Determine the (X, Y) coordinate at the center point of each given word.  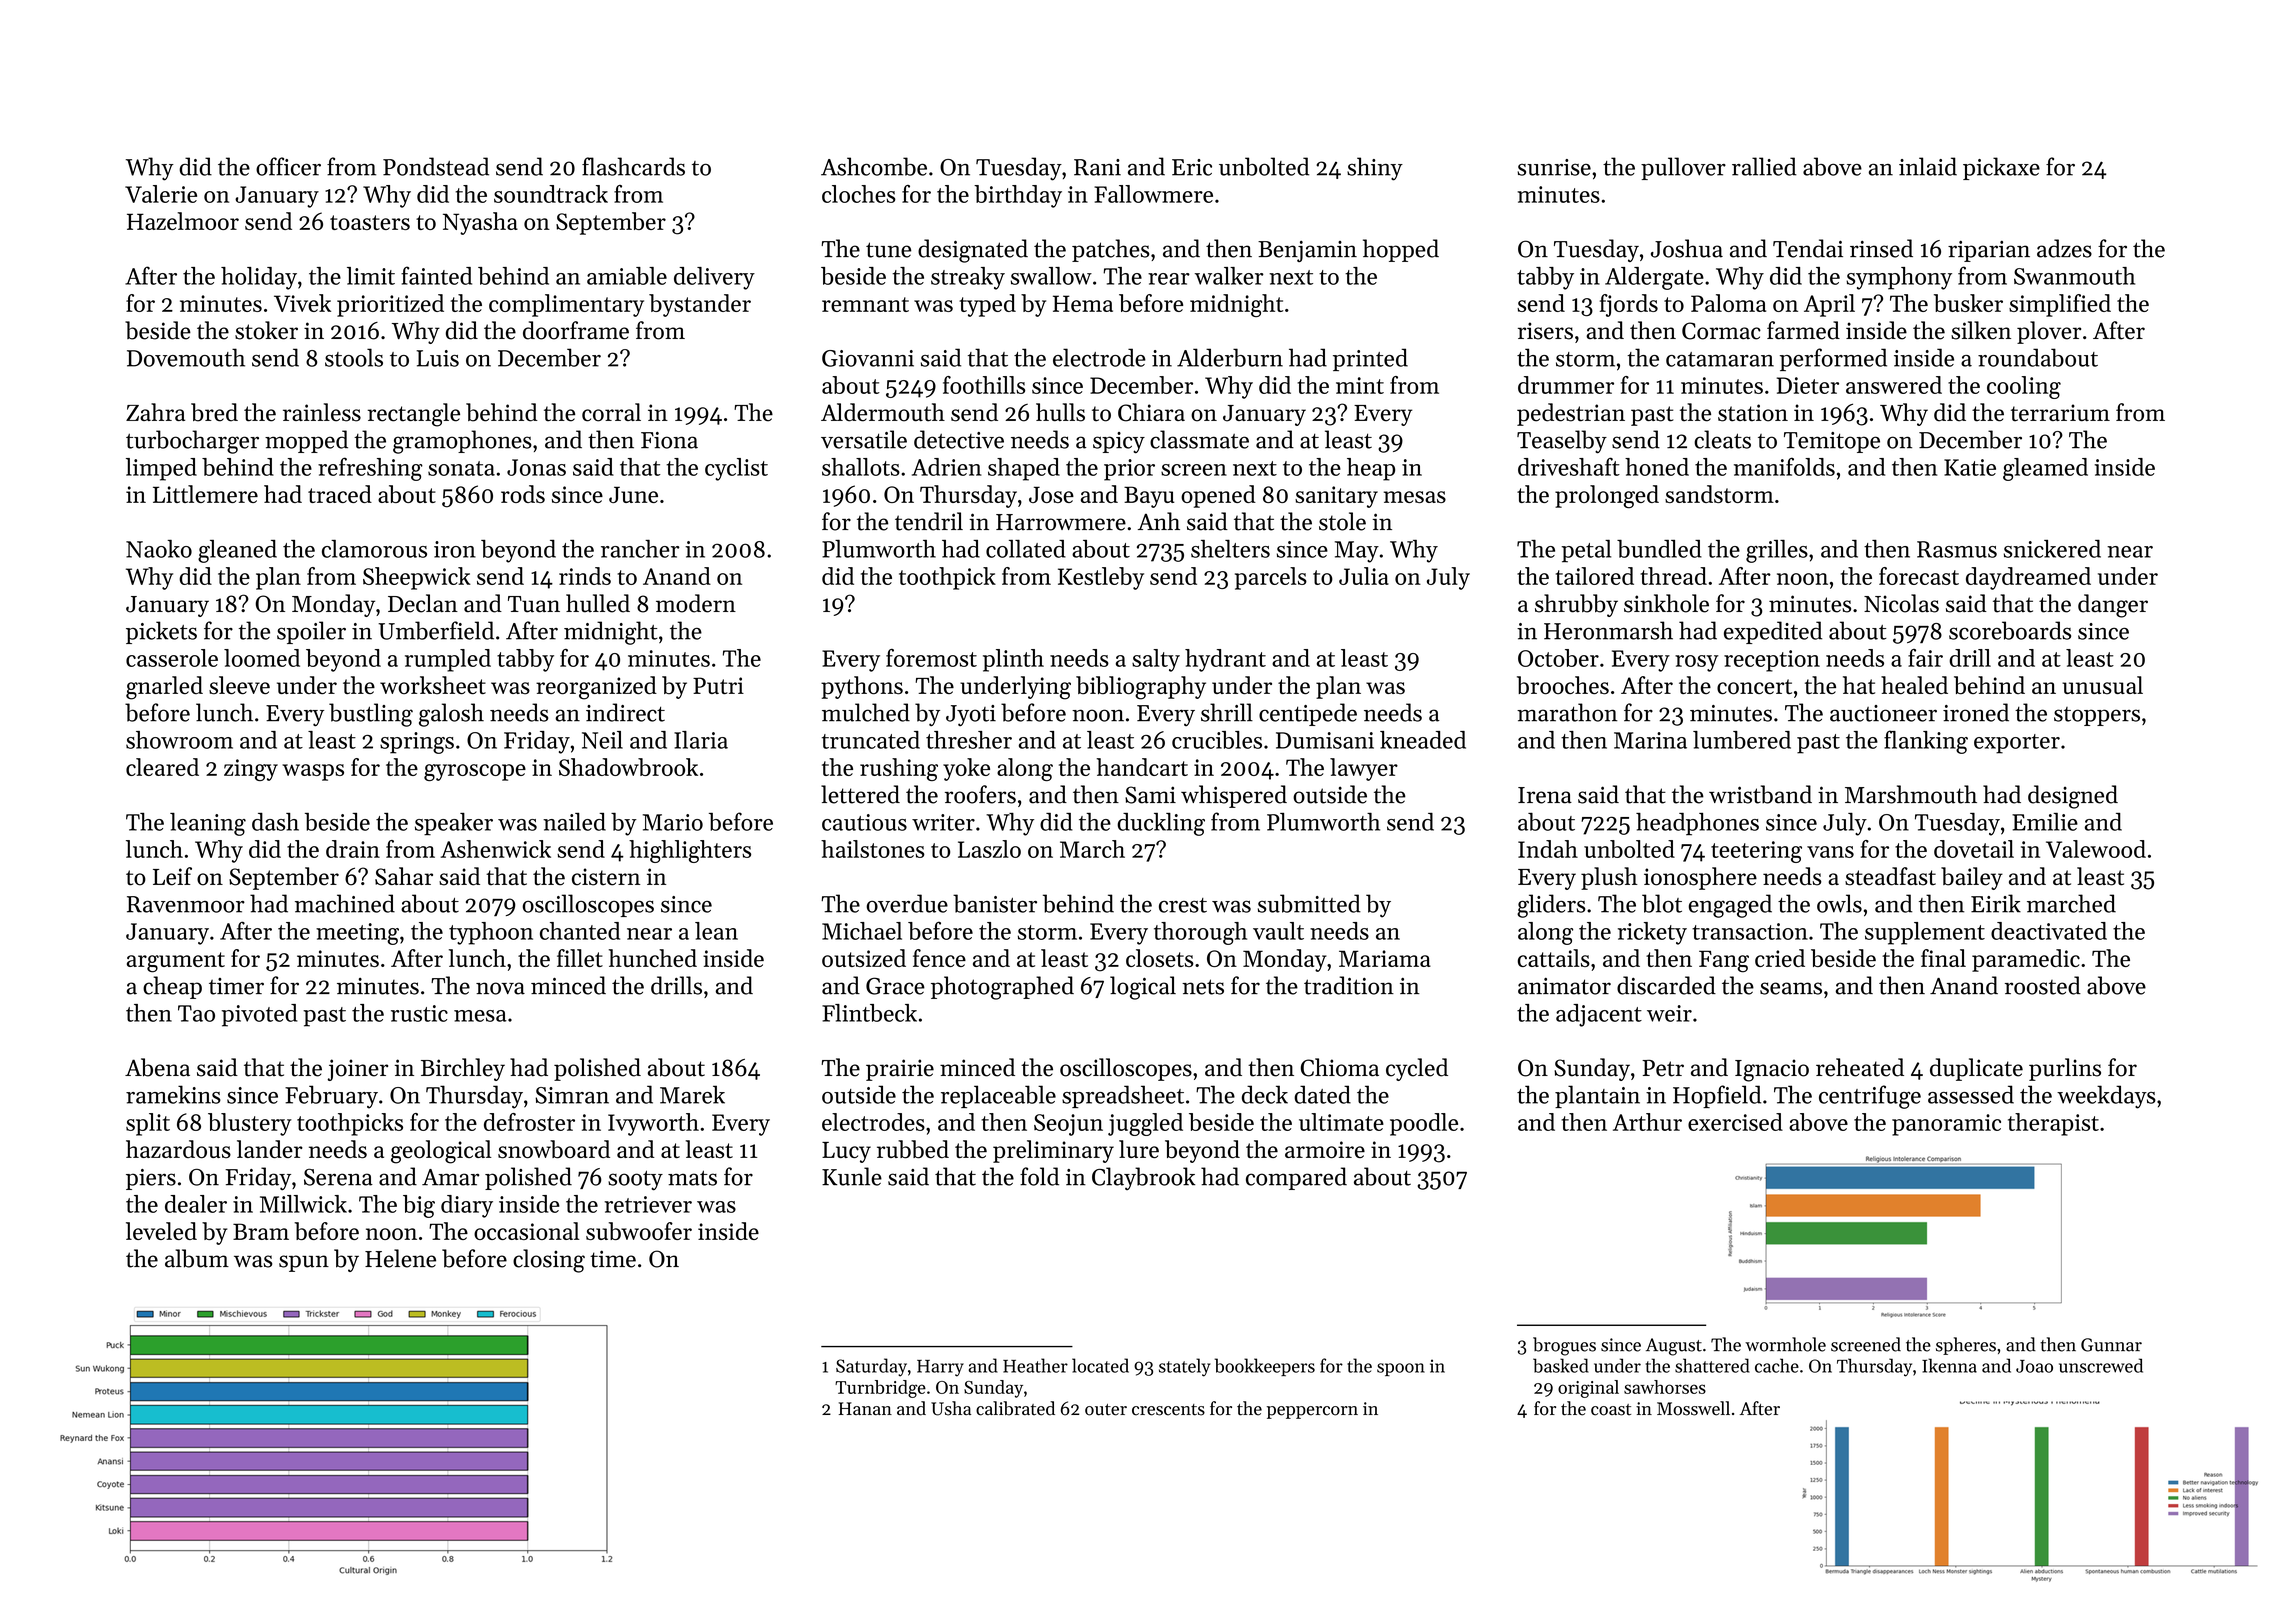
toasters (370, 222)
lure (1139, 1149)
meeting (357, 934)
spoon (1401, 1369)
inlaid (1928, 166)
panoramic (1946, 1125)
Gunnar (2111, 1345)
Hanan (865, 1408)
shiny (1375, 169)
